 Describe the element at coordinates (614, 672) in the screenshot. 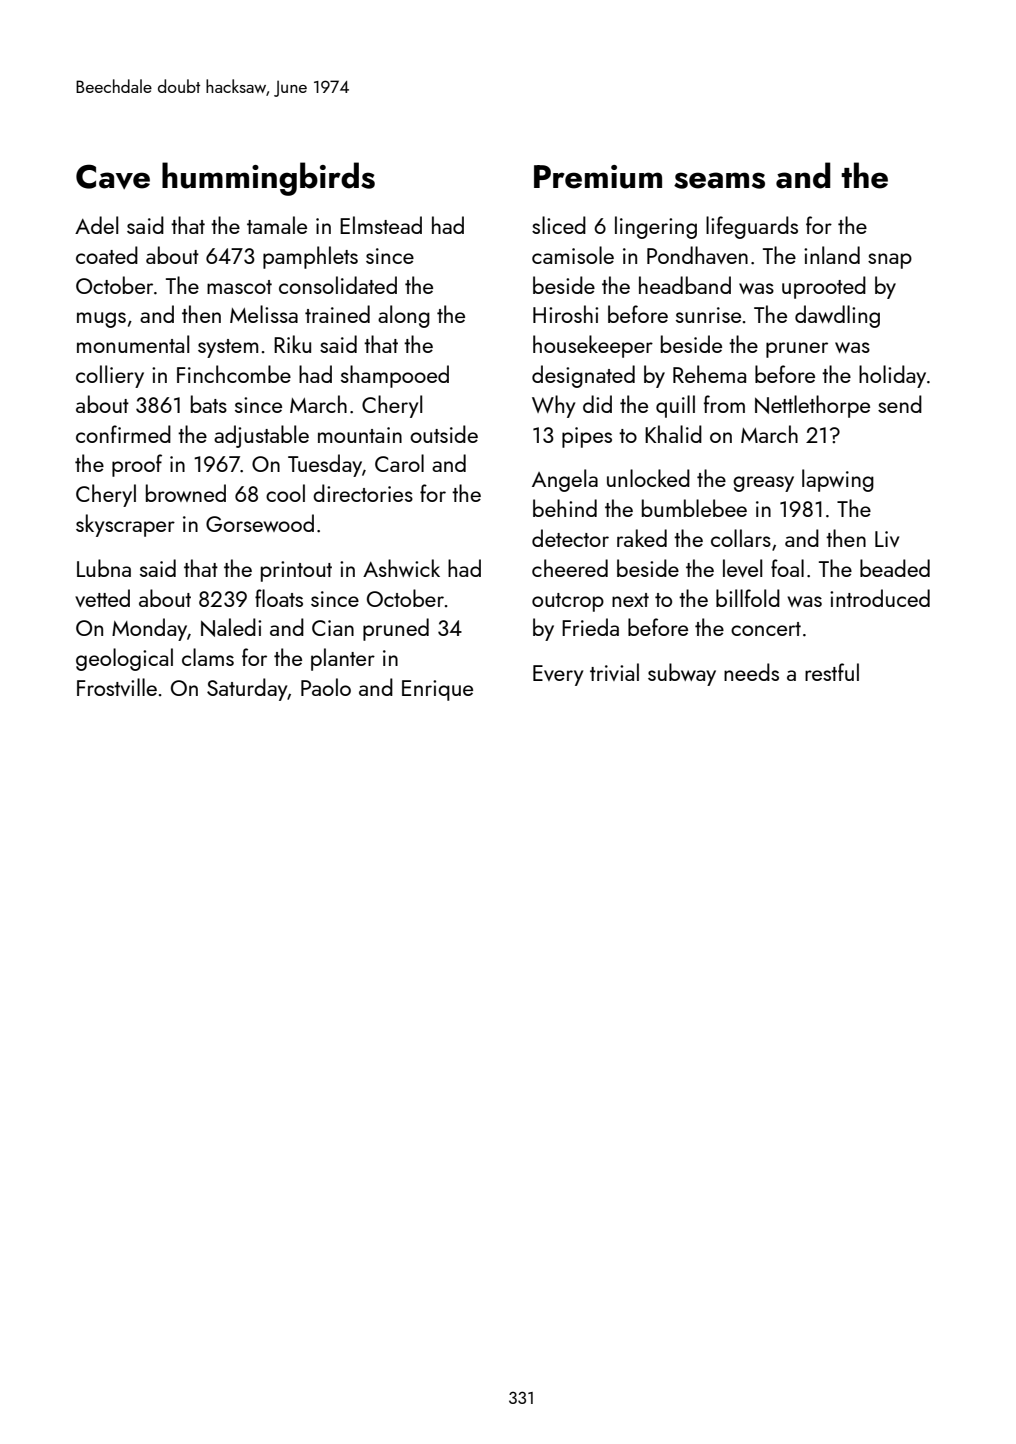

I see `trivial` at that location.
